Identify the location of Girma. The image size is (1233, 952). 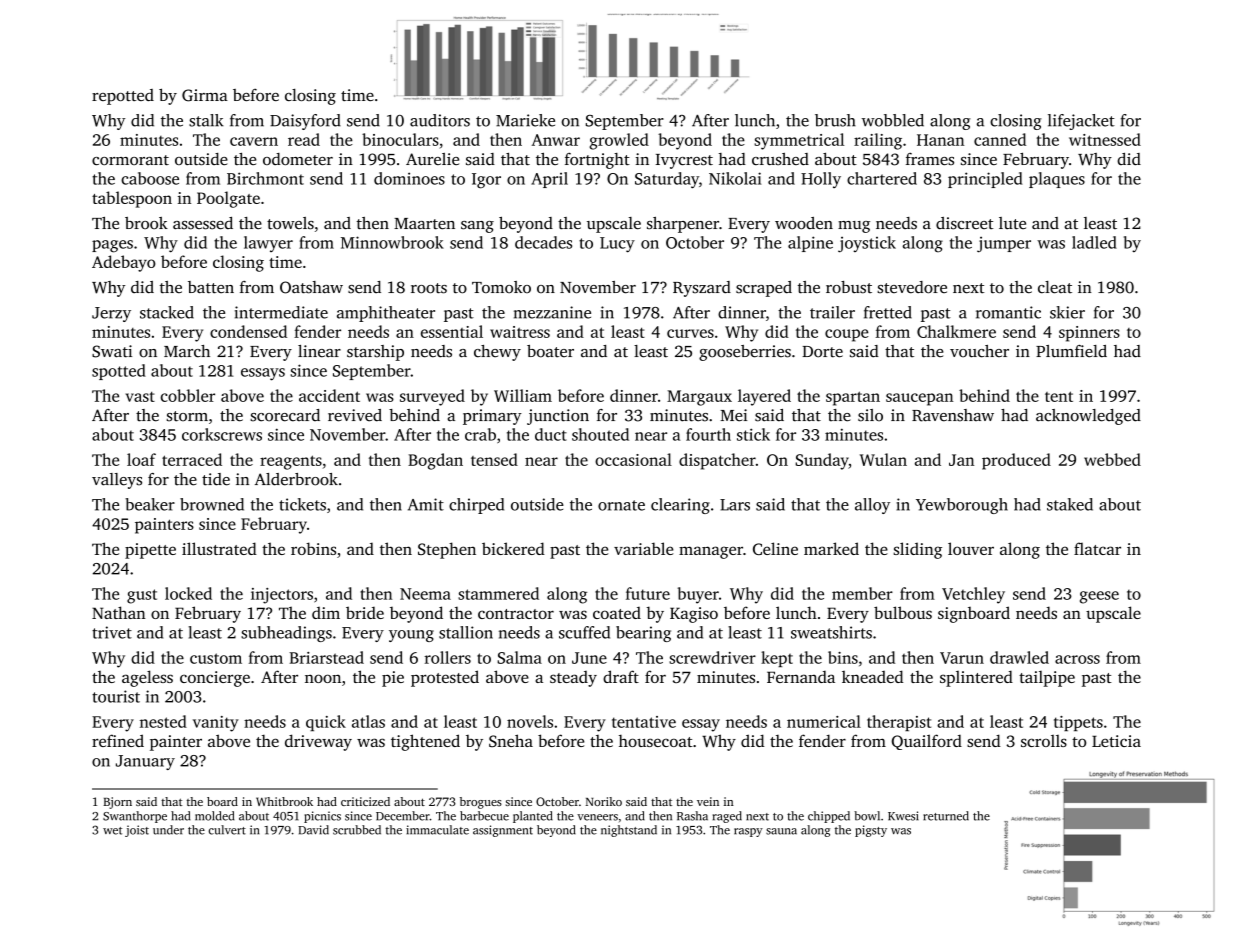
(205, 95).
